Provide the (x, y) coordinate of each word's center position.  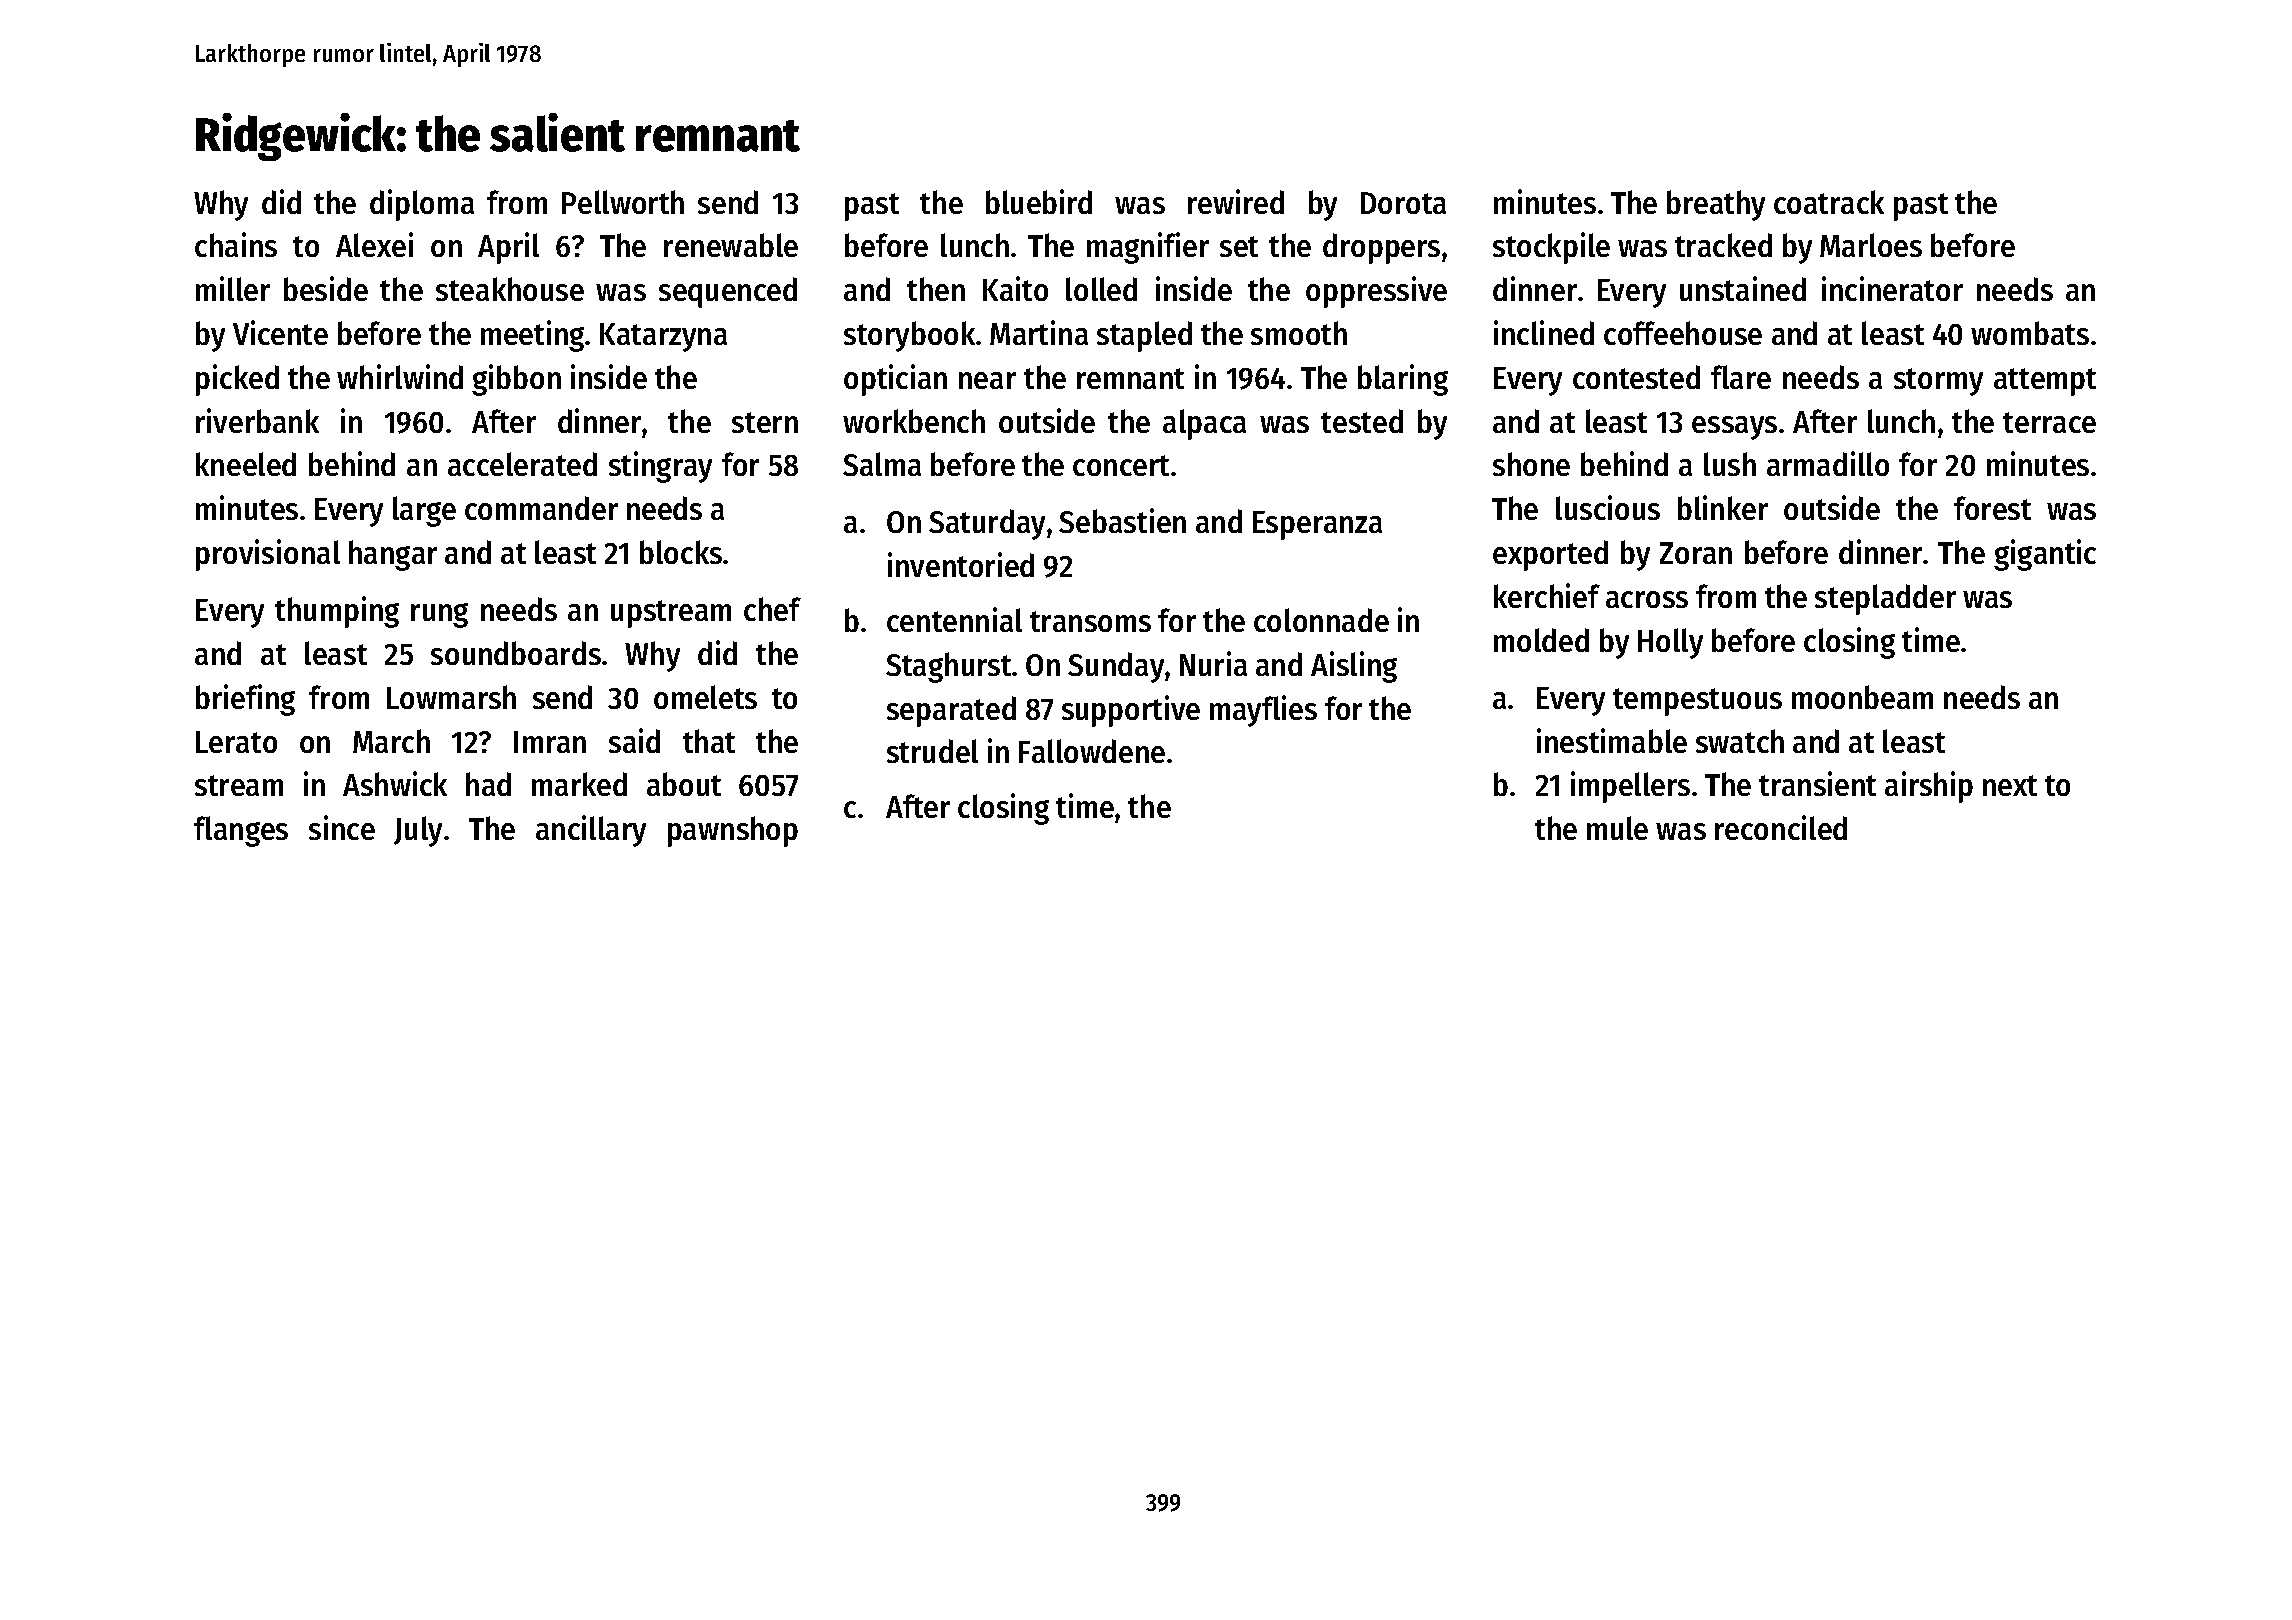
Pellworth (623, 202)
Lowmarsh (451, 697)
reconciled (1781, 827)
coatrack (1829, 202)
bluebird (1039, 201)
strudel (932, 751)
